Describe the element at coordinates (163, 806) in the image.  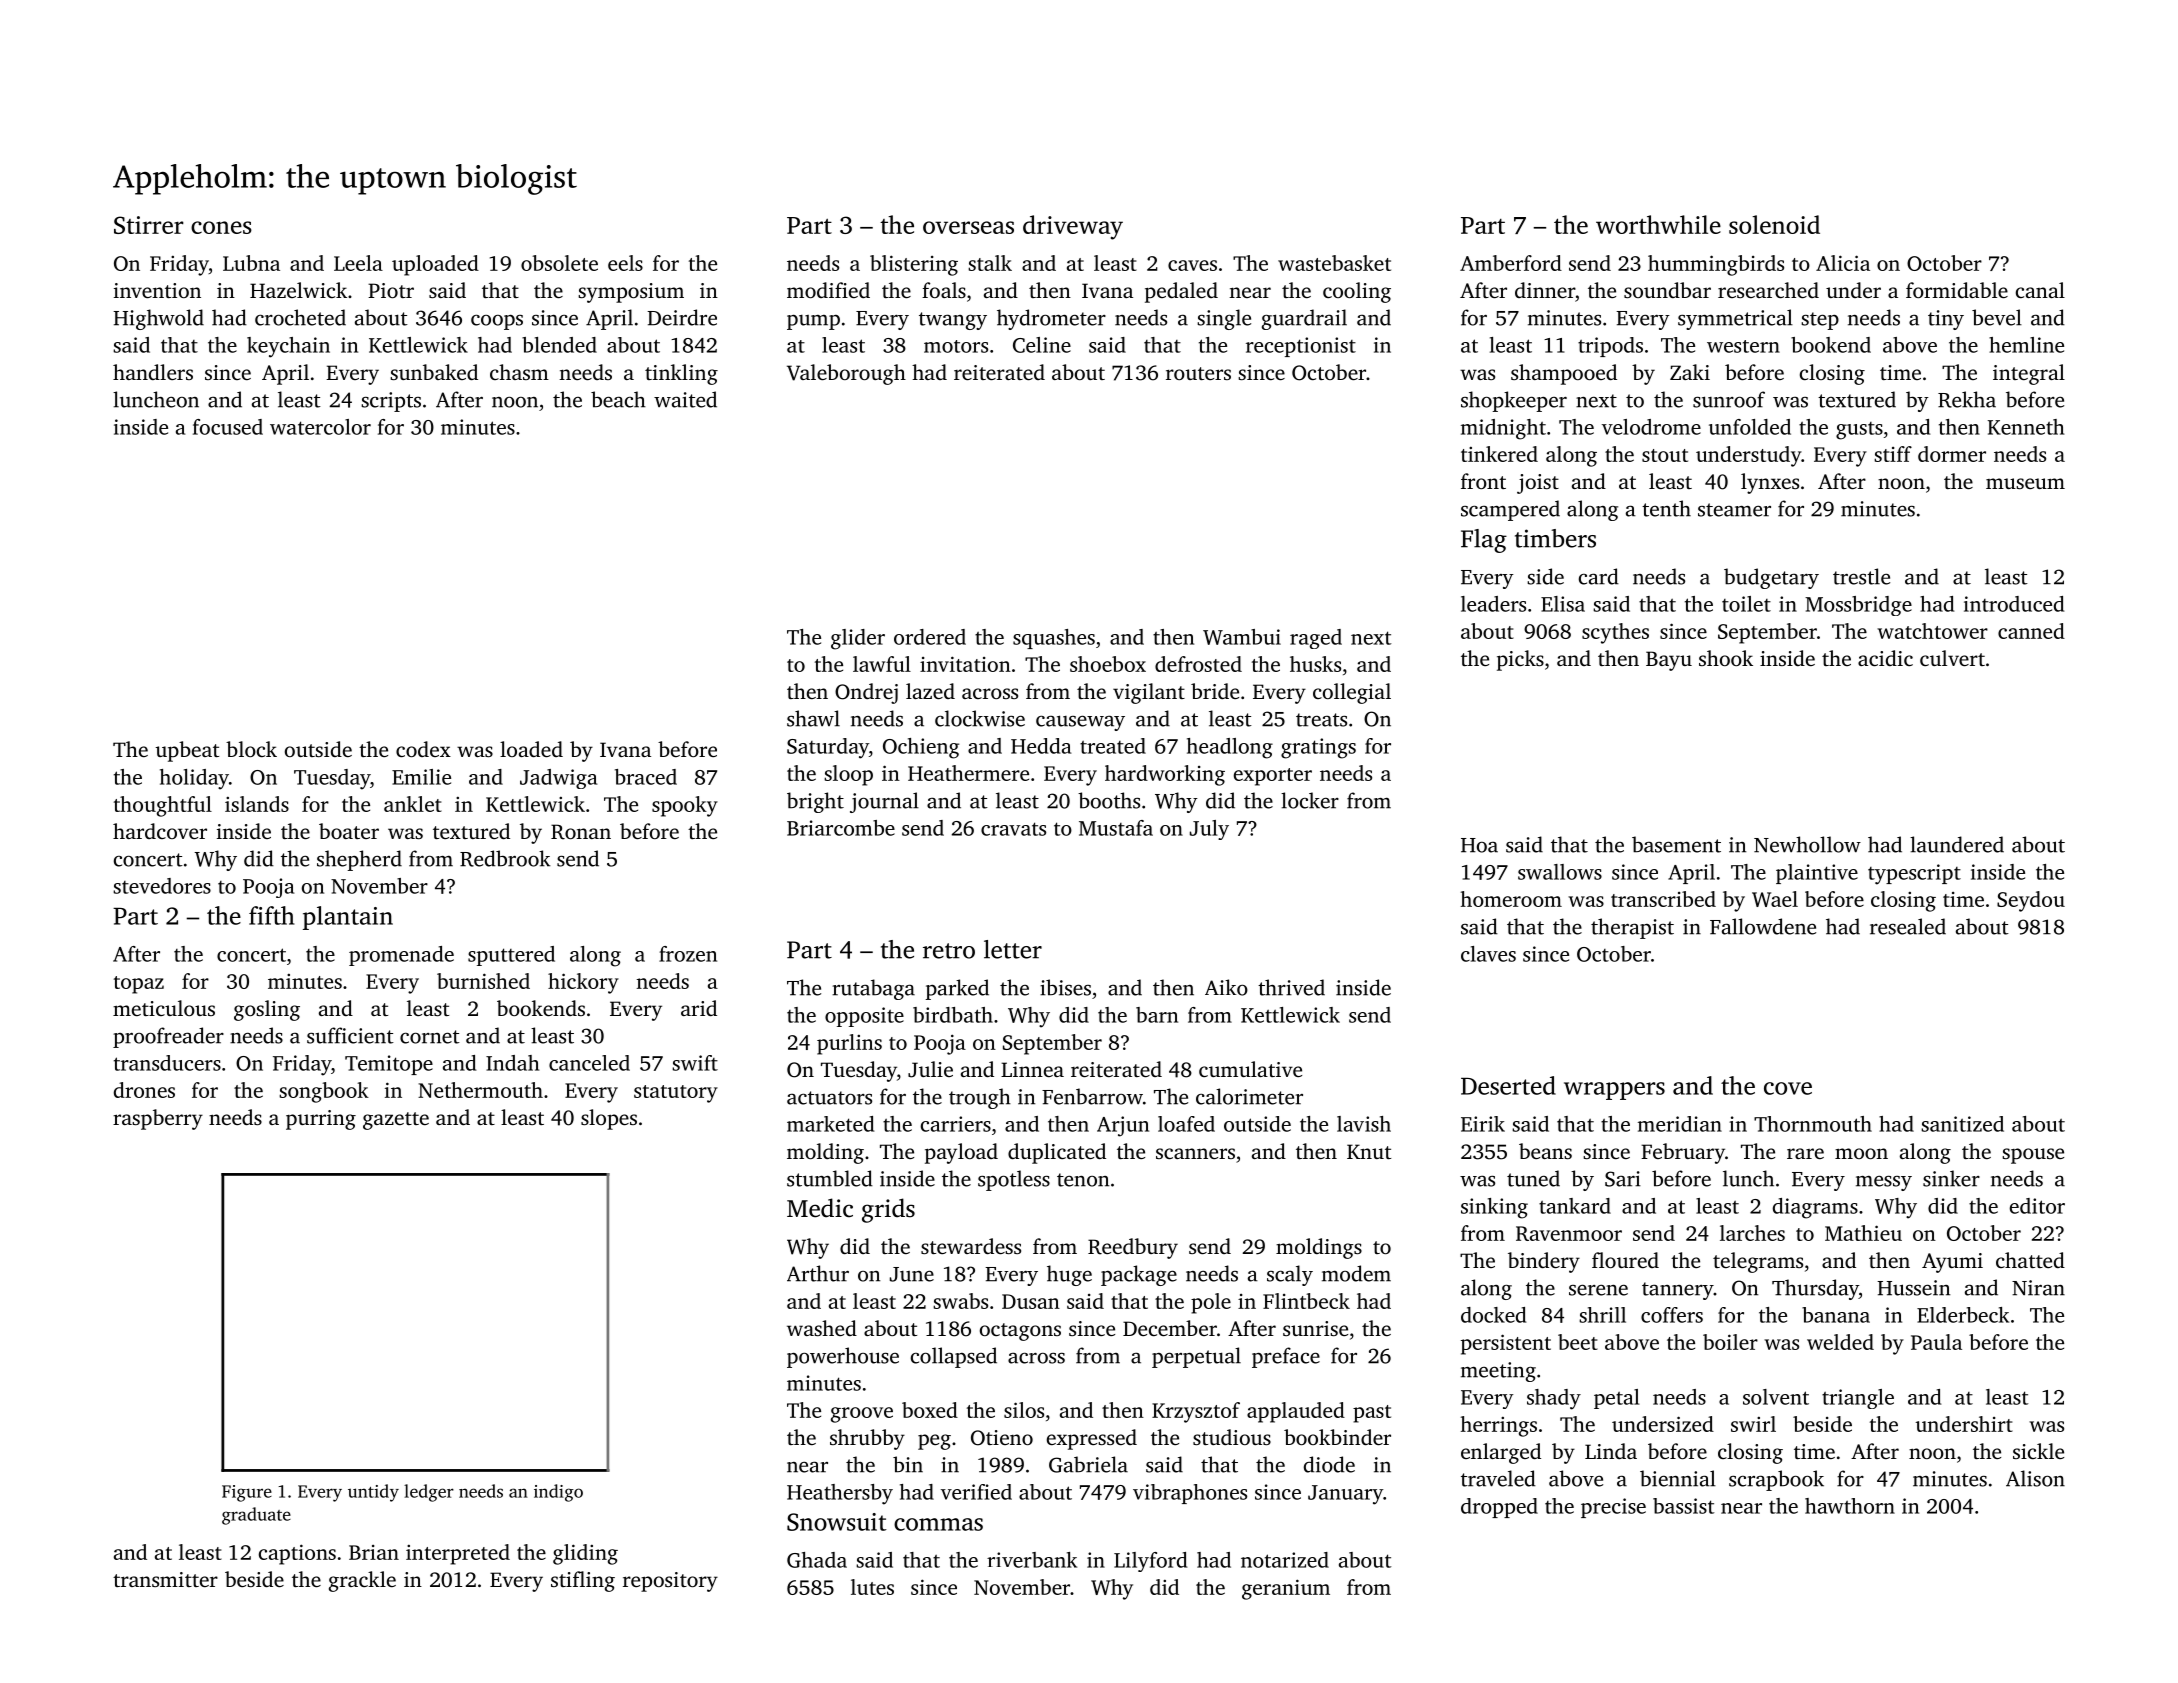
I see `thoughtful` at that location.
